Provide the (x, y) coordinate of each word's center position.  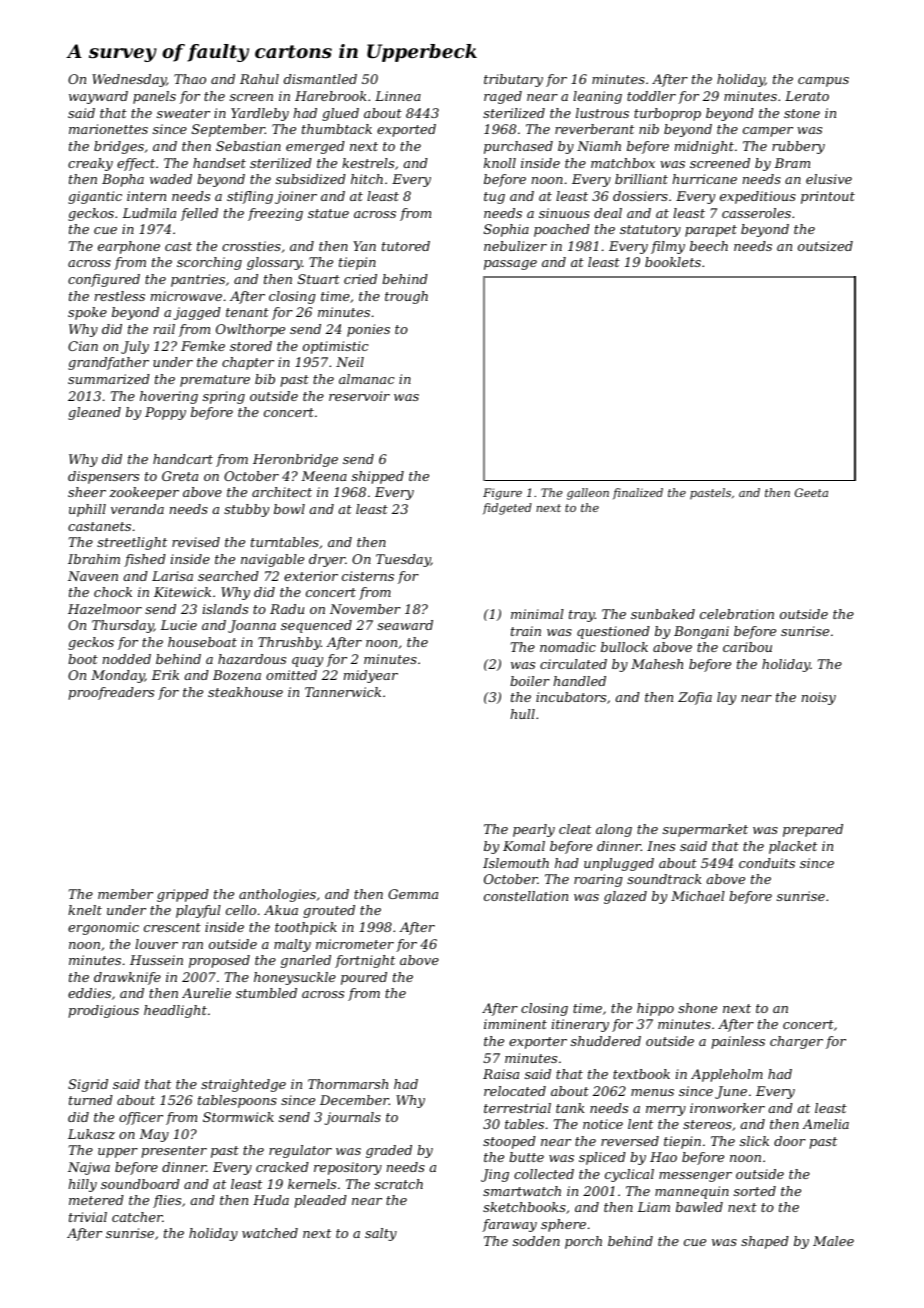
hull (522, 714)
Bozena (237, 675)
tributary (513, 80)
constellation (526, 896)
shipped (378, 477)
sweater (183, 113)
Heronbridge (295, 460)
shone (697, 1008)
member (125, 894)
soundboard (140, 1184)
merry (666, 1111)
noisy (819, 698)
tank (570, 1108)
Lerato (807, 96)
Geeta (811, 492)
